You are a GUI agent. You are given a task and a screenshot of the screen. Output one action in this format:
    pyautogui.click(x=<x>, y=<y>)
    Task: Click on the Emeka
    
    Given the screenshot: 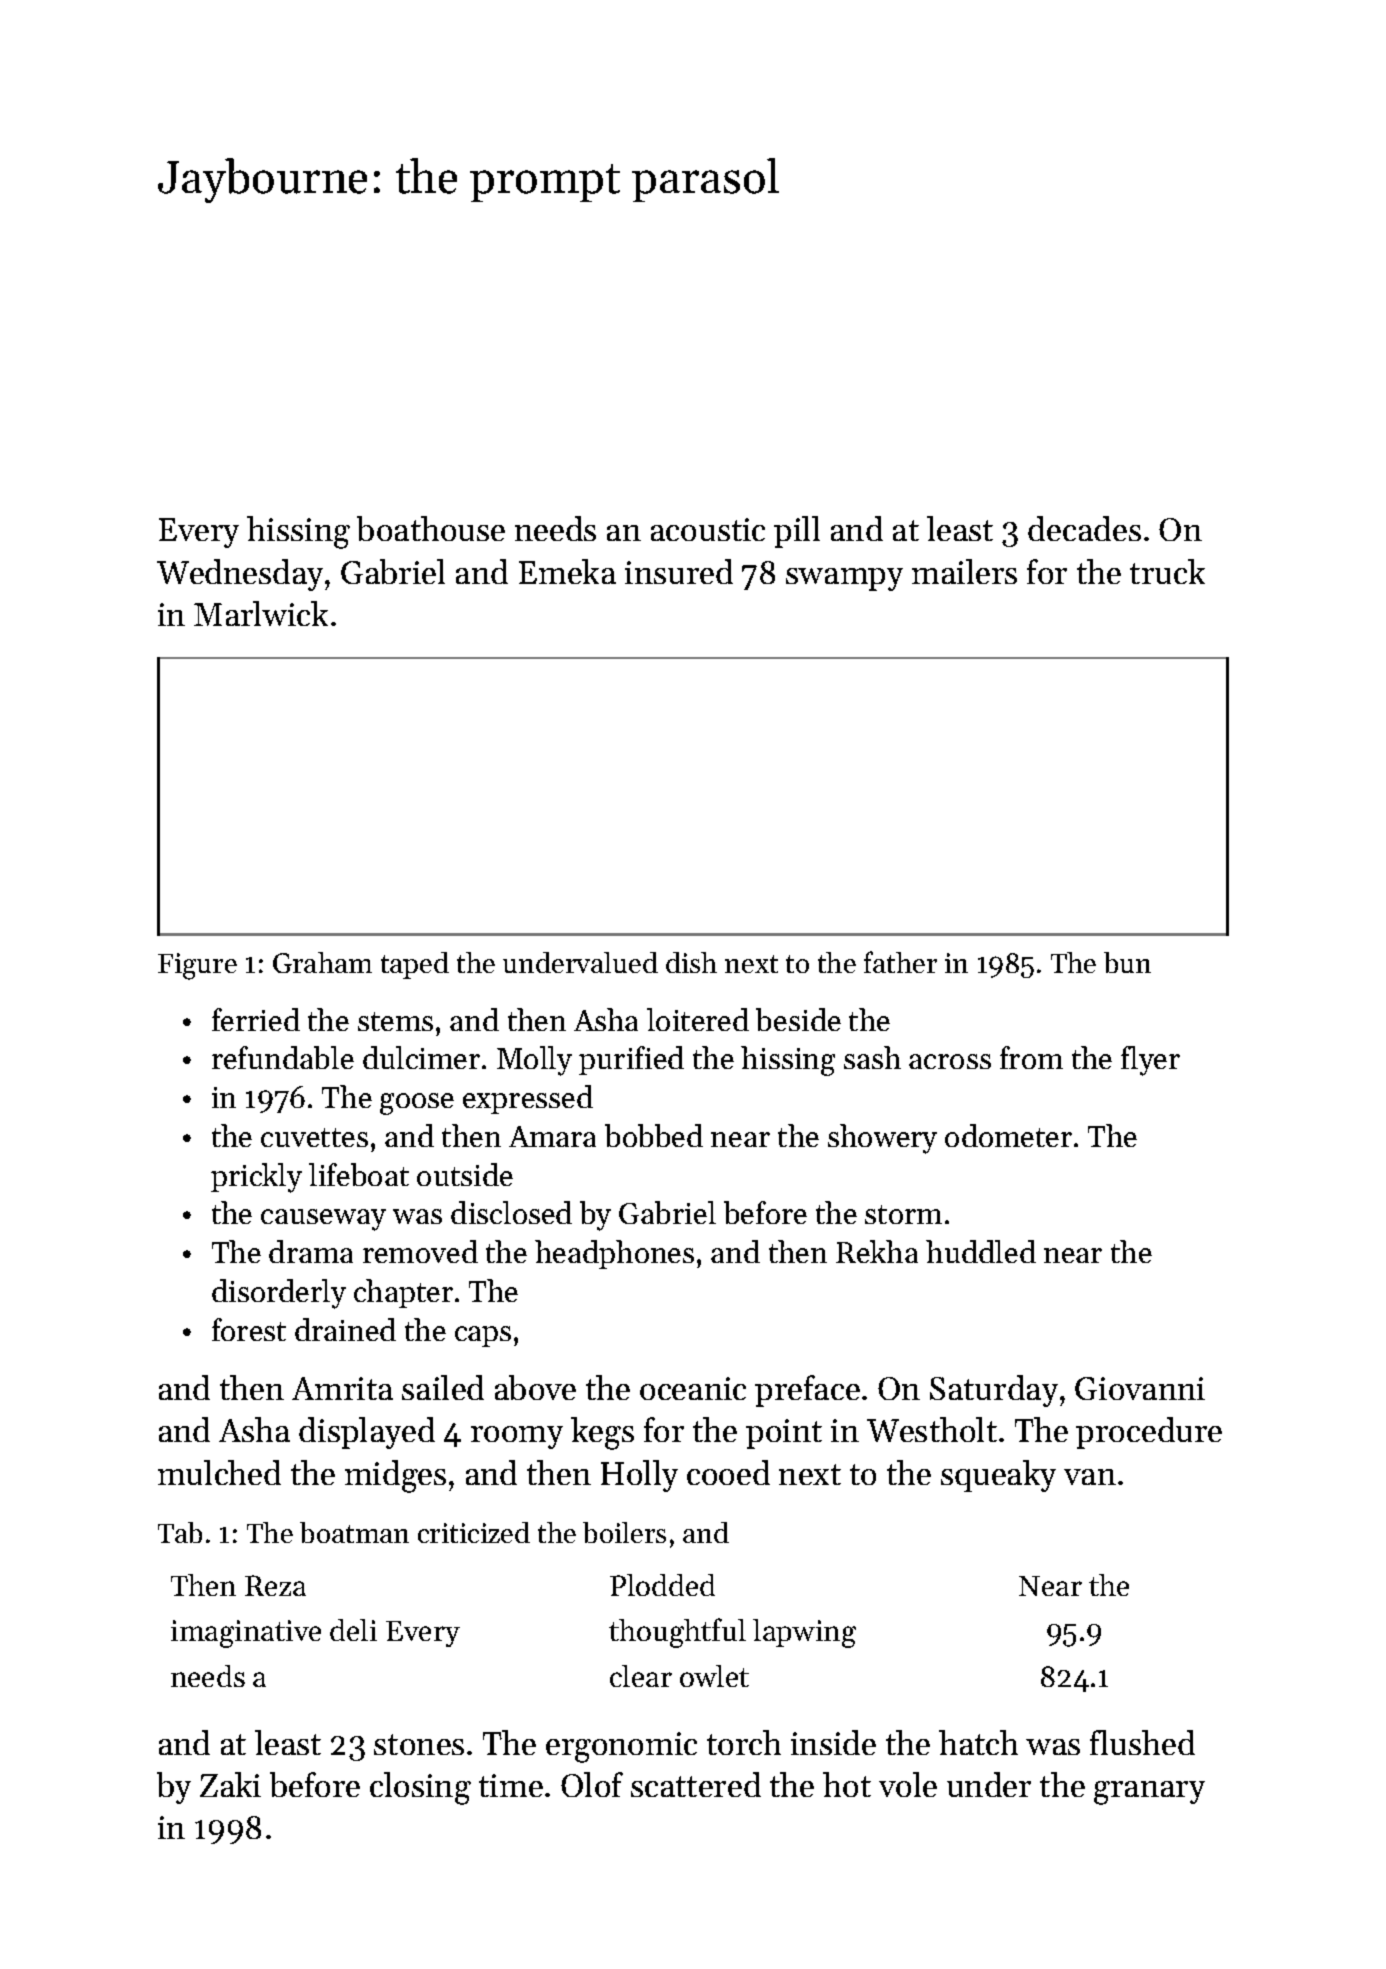 What is the action you would take?
    pyautogui.click(x=567, y=571)
